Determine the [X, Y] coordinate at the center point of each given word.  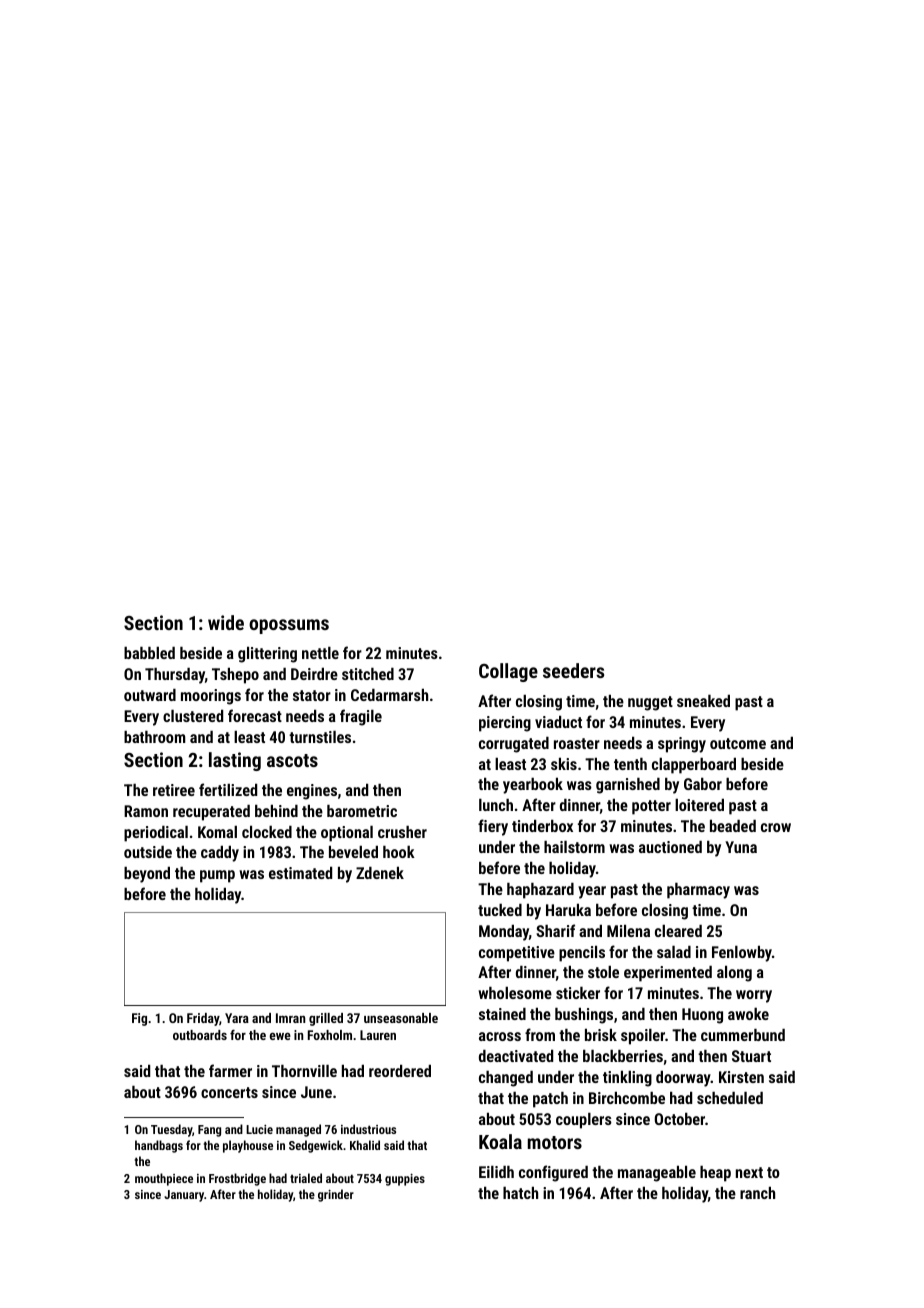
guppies [405, 1180]
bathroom [155, 737]
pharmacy [698, 891]
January [184, 1196]
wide [226, 622]
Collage [508, 672]
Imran [290, 1018]
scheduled [730, 1098]
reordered [400, 1071]
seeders [573, 670]
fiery [493, 827]
